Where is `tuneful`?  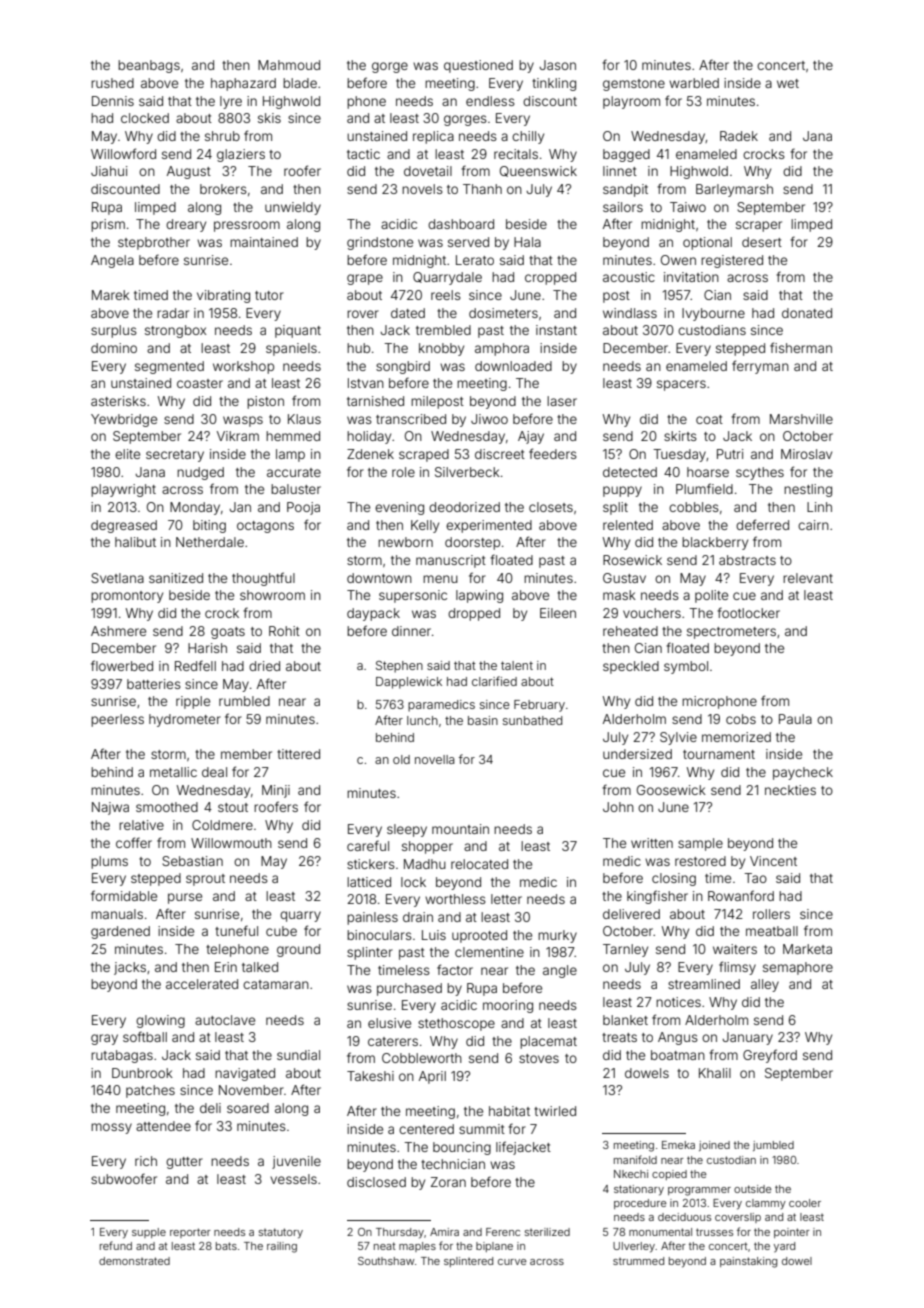 tuneful is located at coordinates (236, 930).
